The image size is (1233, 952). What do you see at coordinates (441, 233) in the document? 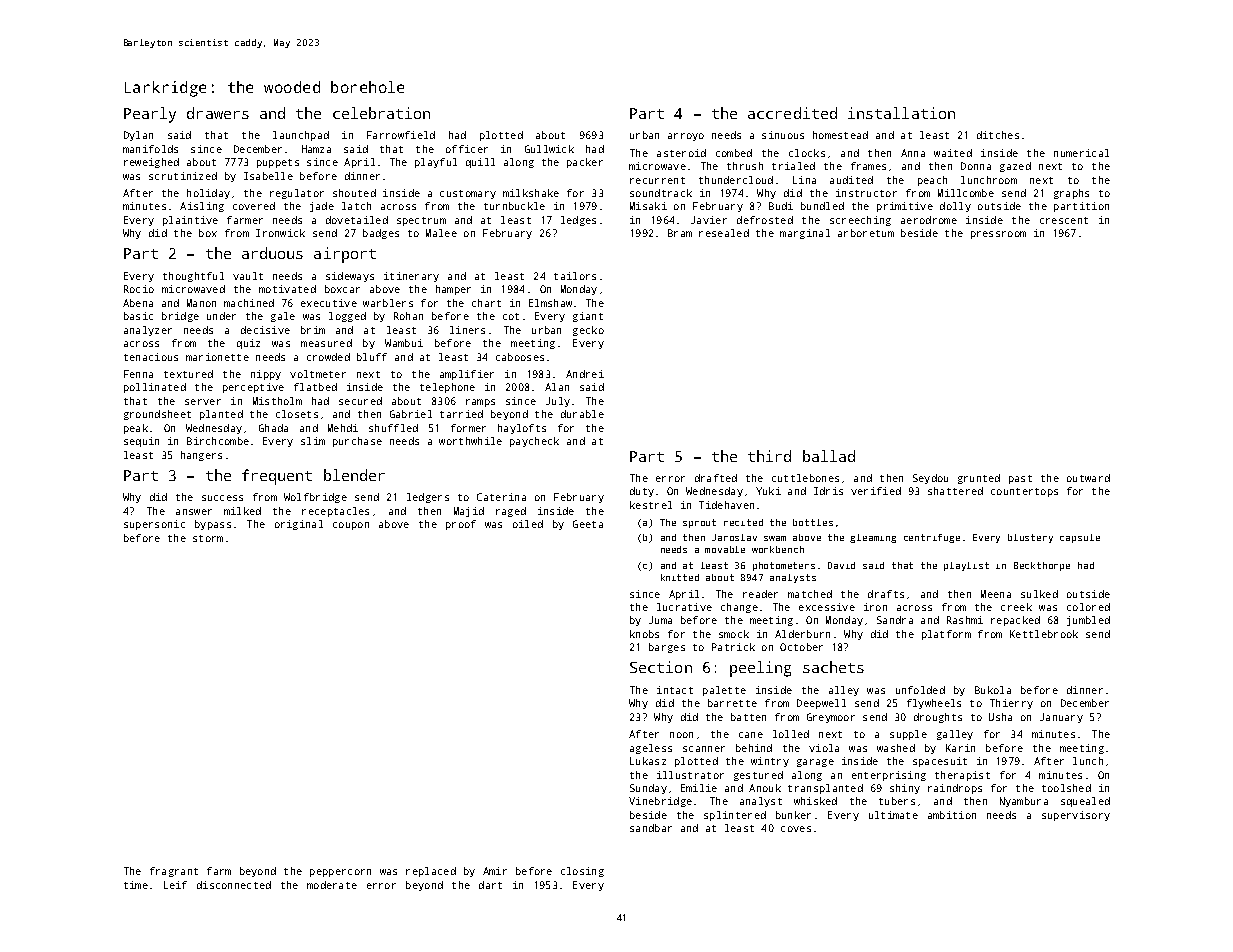
I see `Malee` at bounding box center [441, 233].
